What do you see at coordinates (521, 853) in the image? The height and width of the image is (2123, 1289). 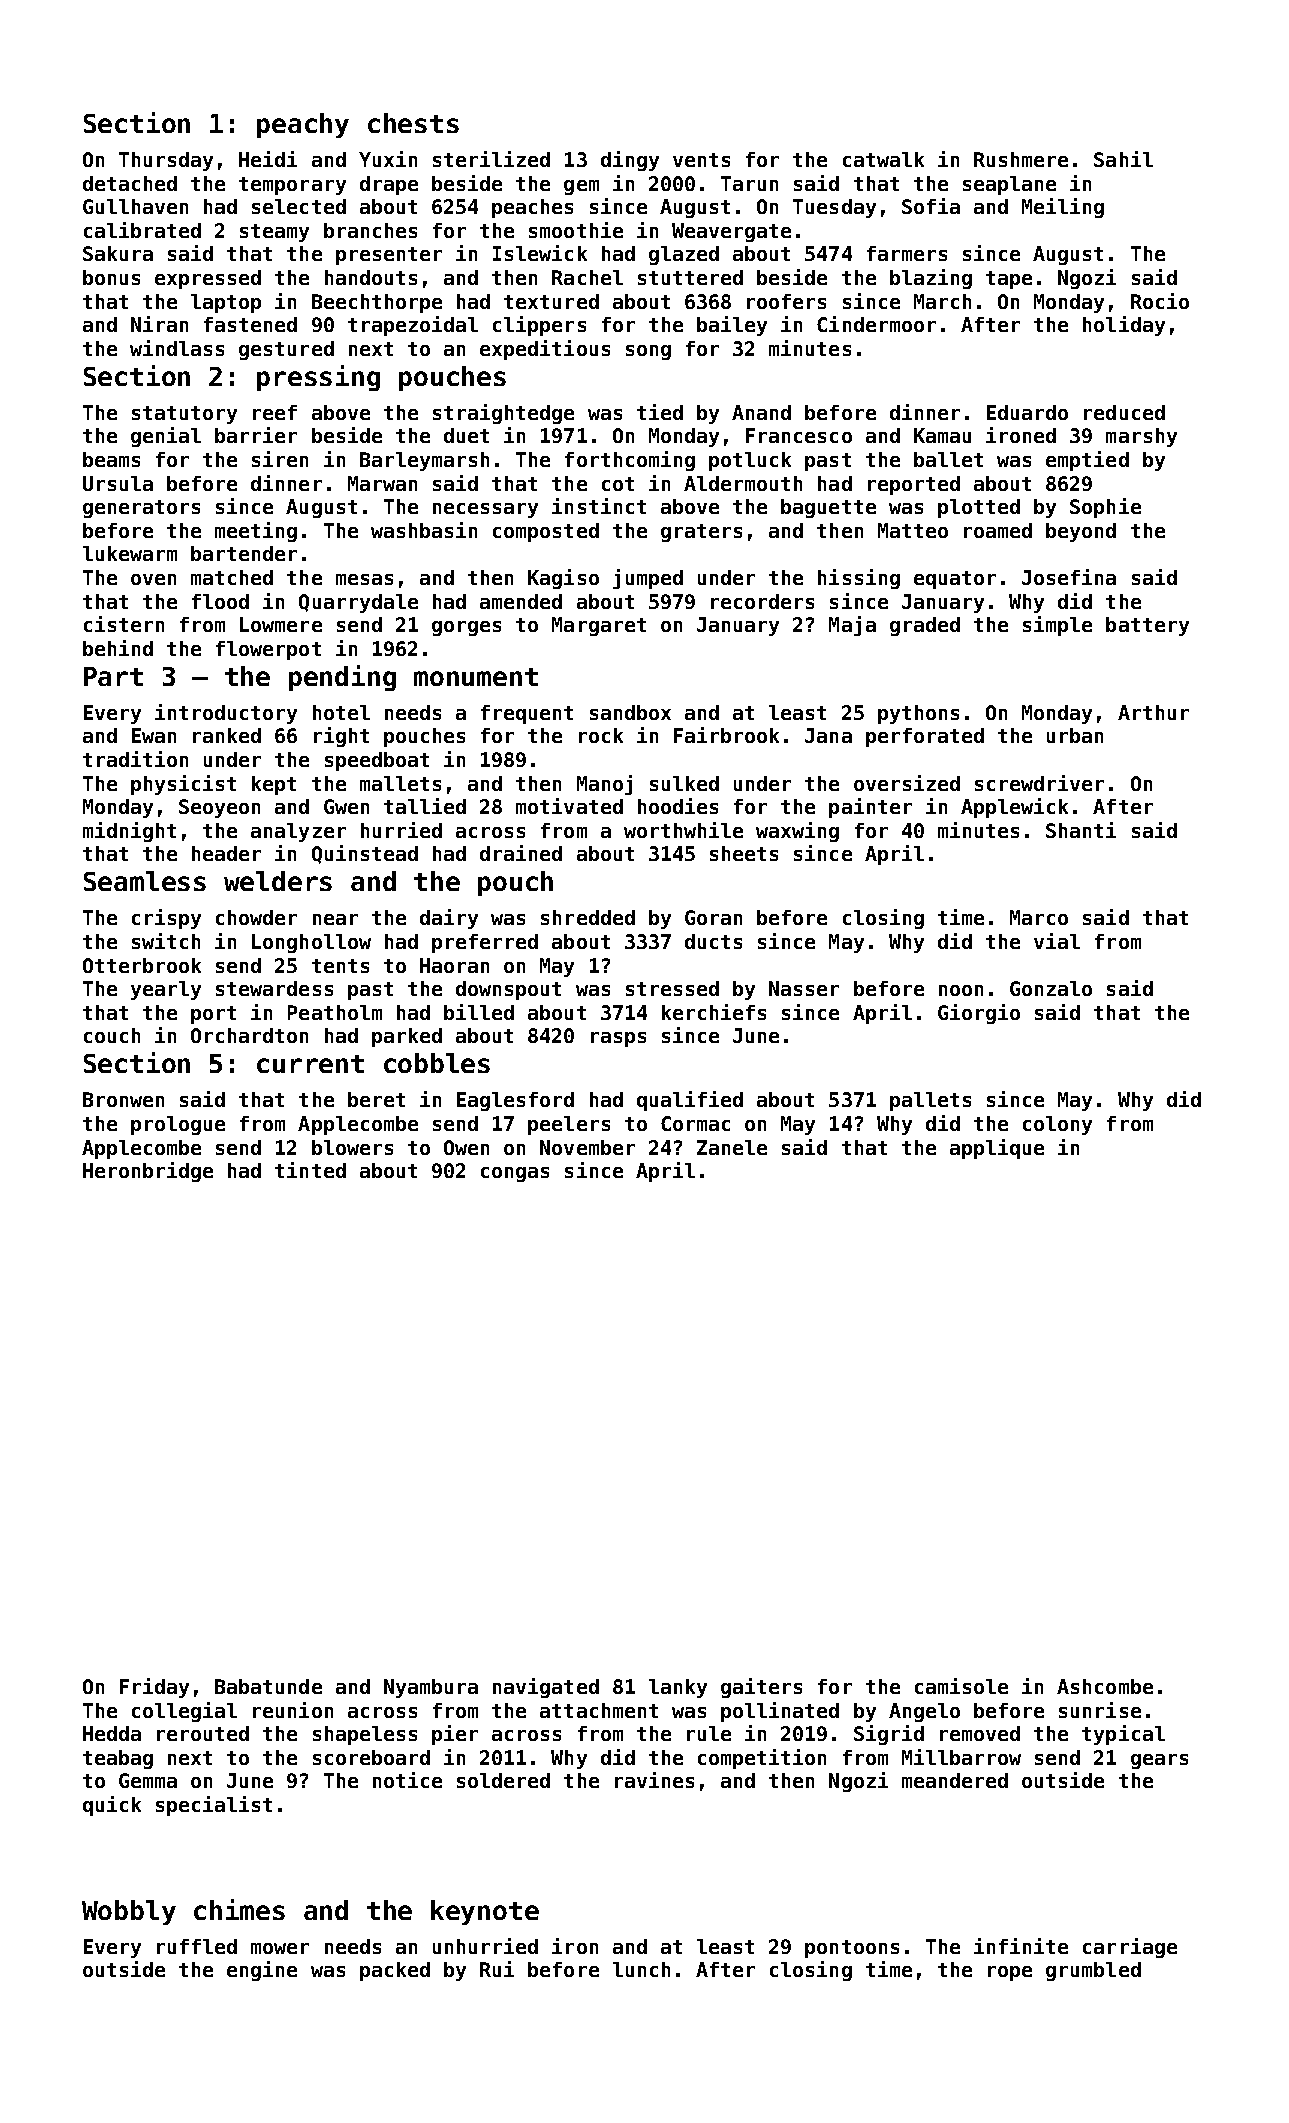 I see `drained` at bounding box center [521, 853].
